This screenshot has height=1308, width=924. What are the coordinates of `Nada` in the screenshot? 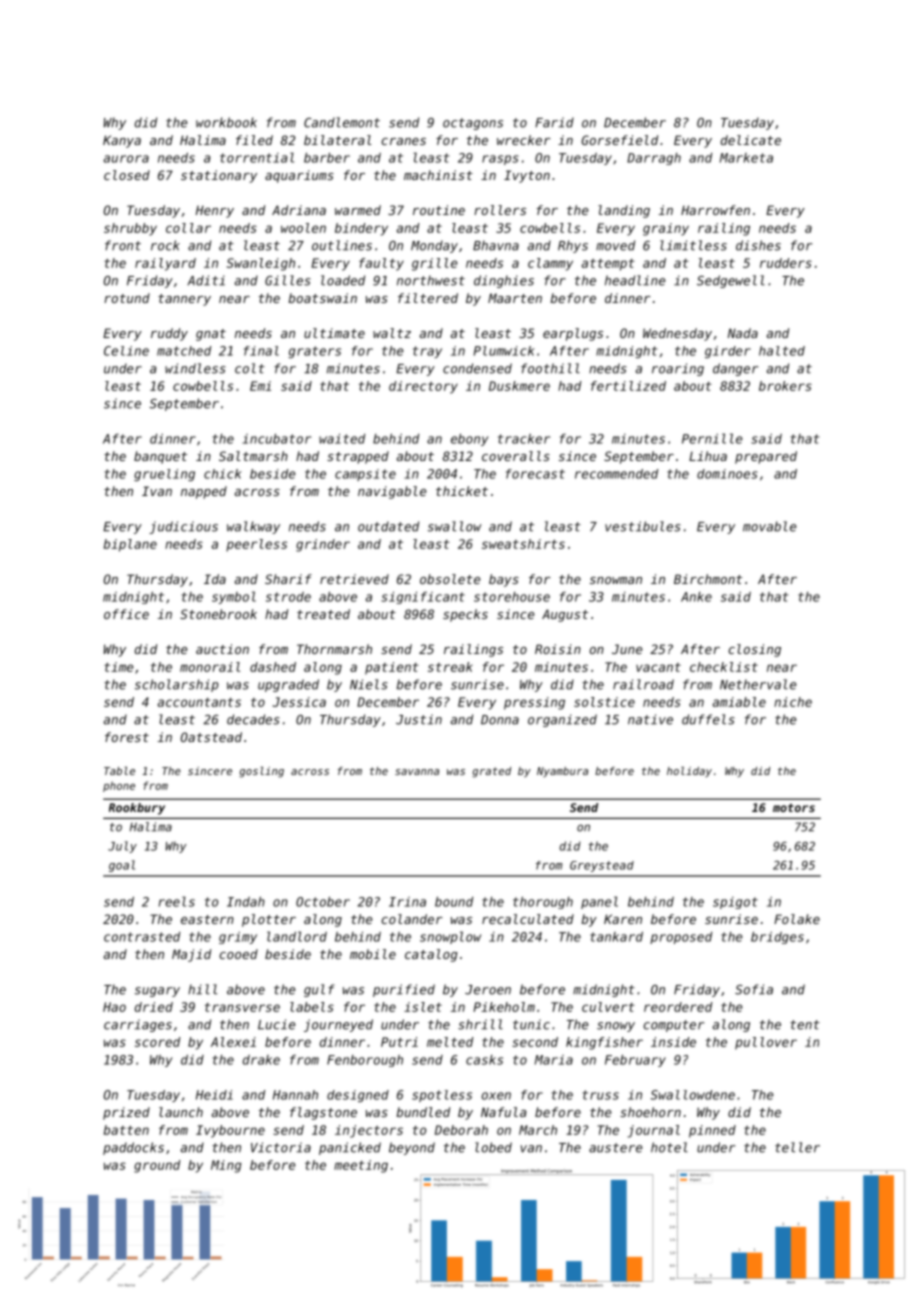 It's located at (743, 333).
